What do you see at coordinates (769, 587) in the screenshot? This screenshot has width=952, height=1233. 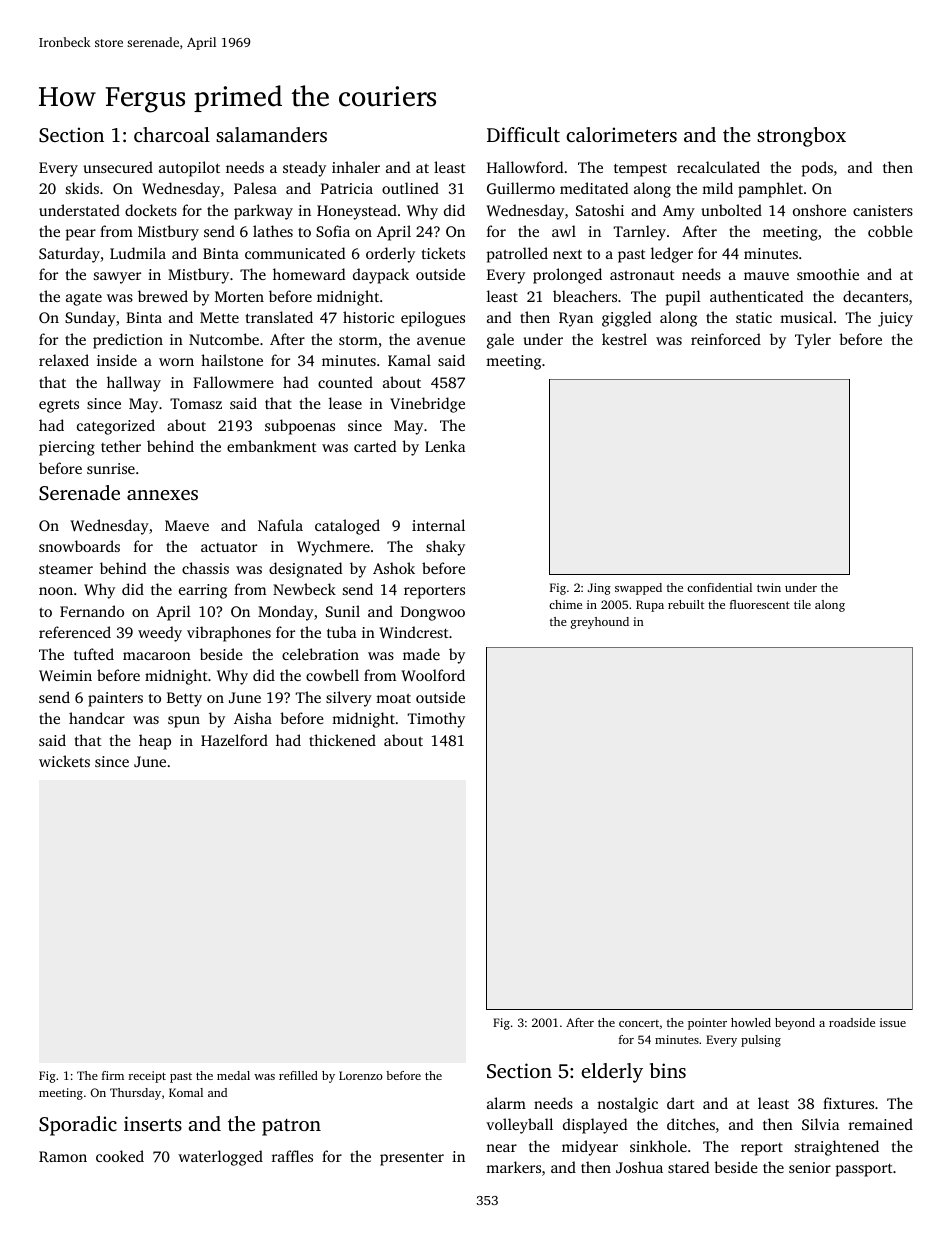 I see `twin` at bounding box center [769, 587].
